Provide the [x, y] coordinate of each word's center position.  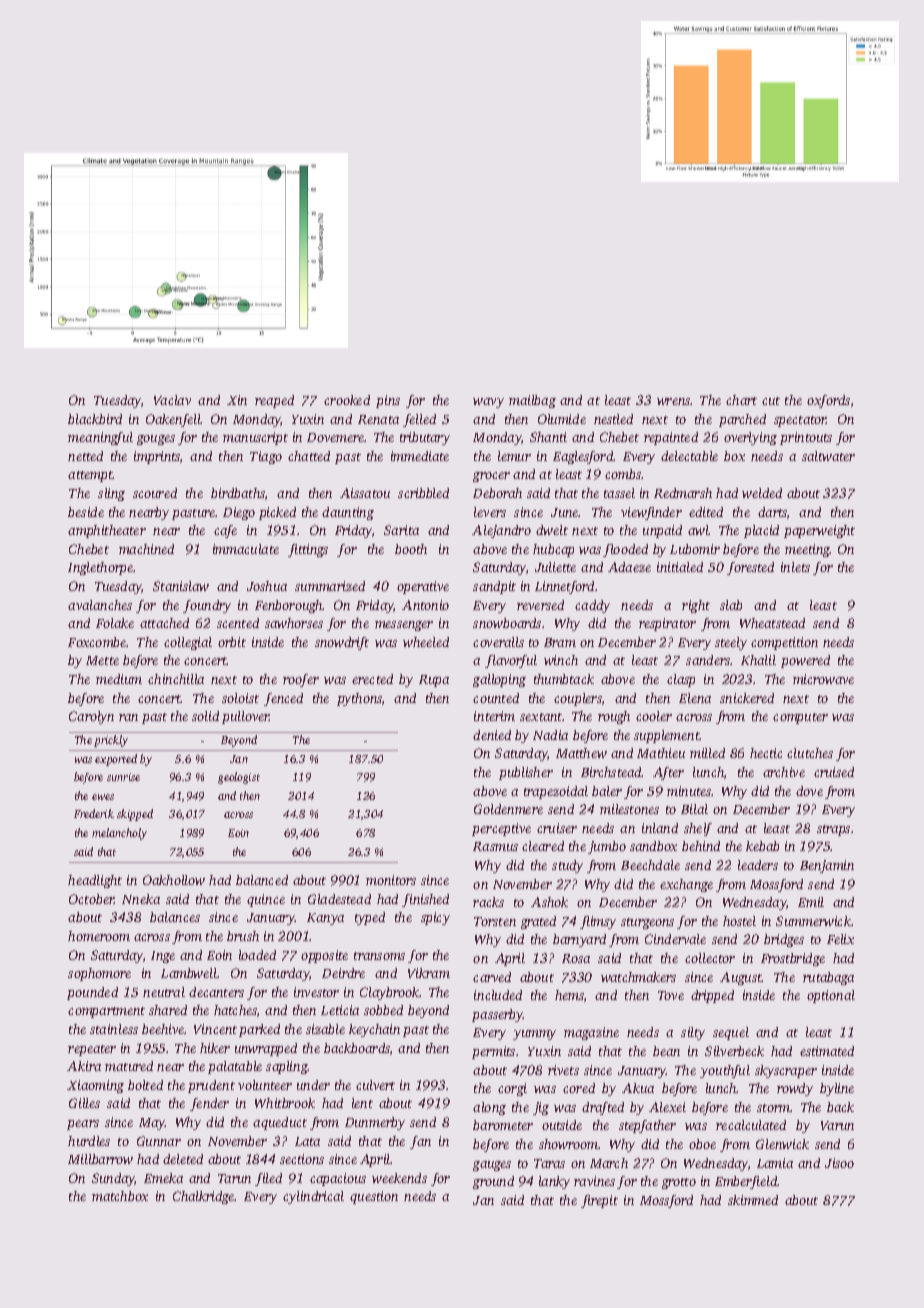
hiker [215, 1048]
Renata [378, 419]
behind [701, 846]
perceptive [501, 829]
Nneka [141, 899]
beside [86, 512]
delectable [689, 456]
